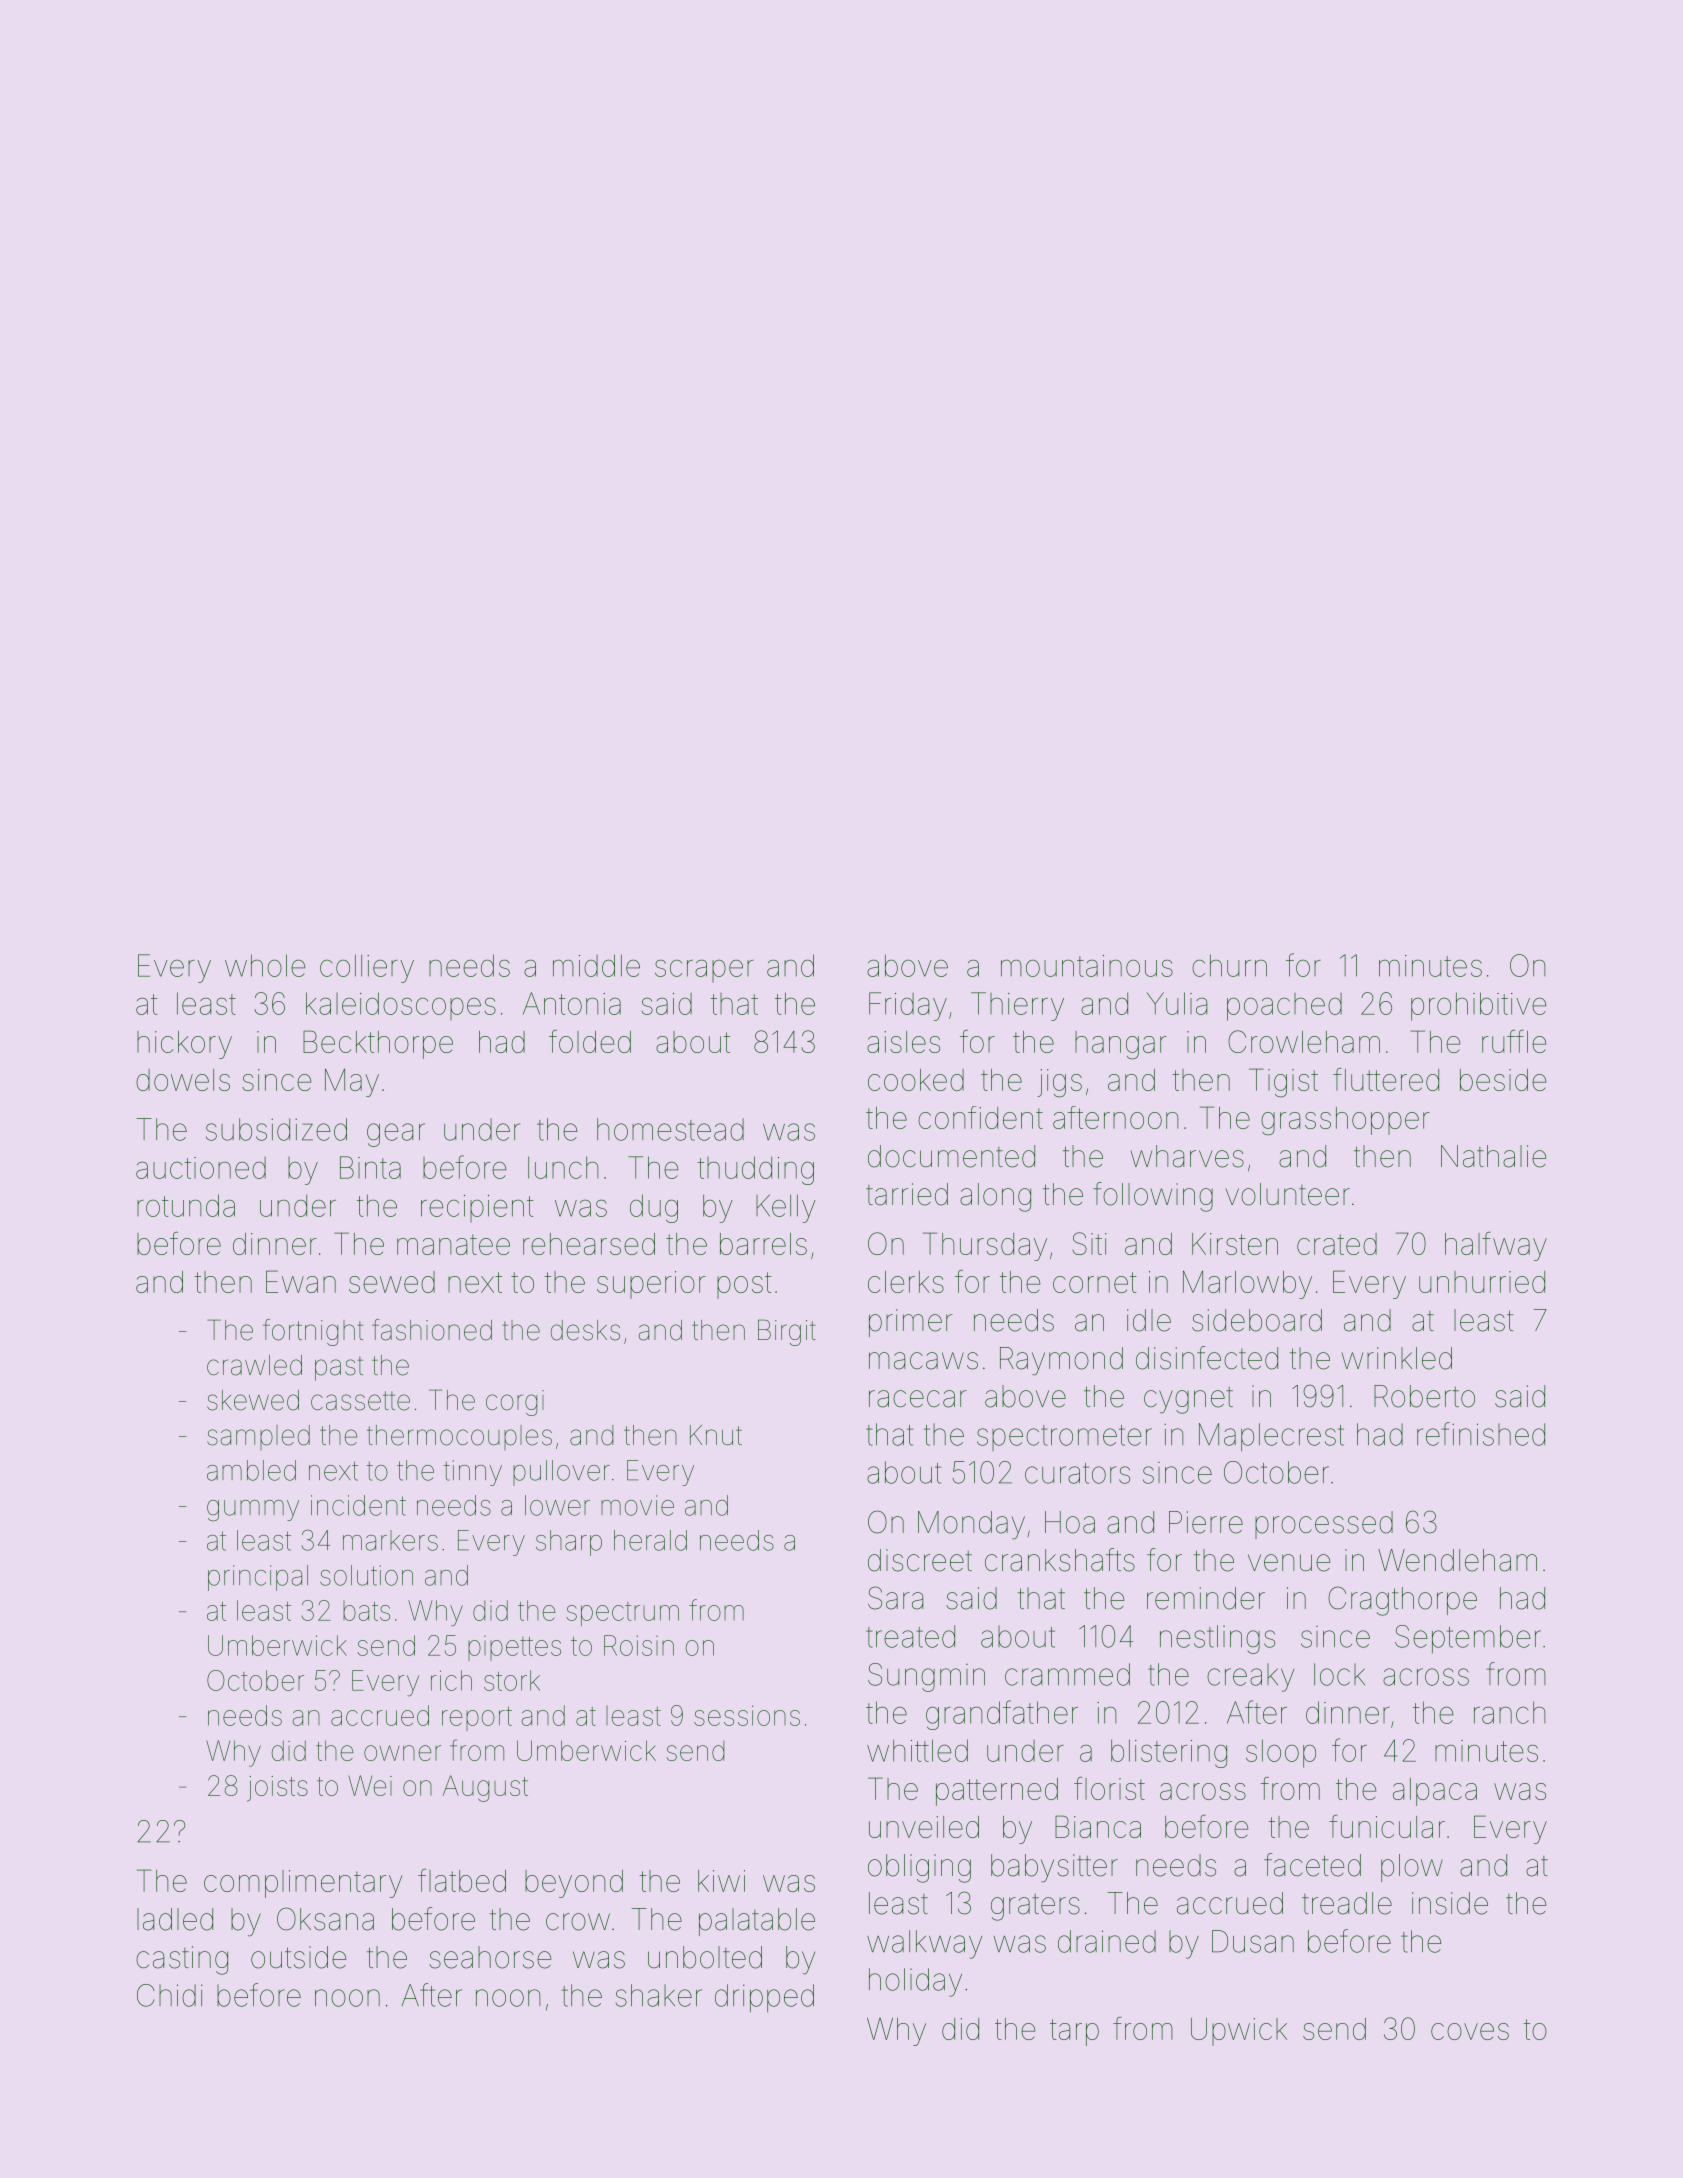 The width and height of the screenshot is (1683, 2178). What do you see at coordinates (971, 1525) in the screenshot?
I see `Monday` at bounding box center [971, 1525].
